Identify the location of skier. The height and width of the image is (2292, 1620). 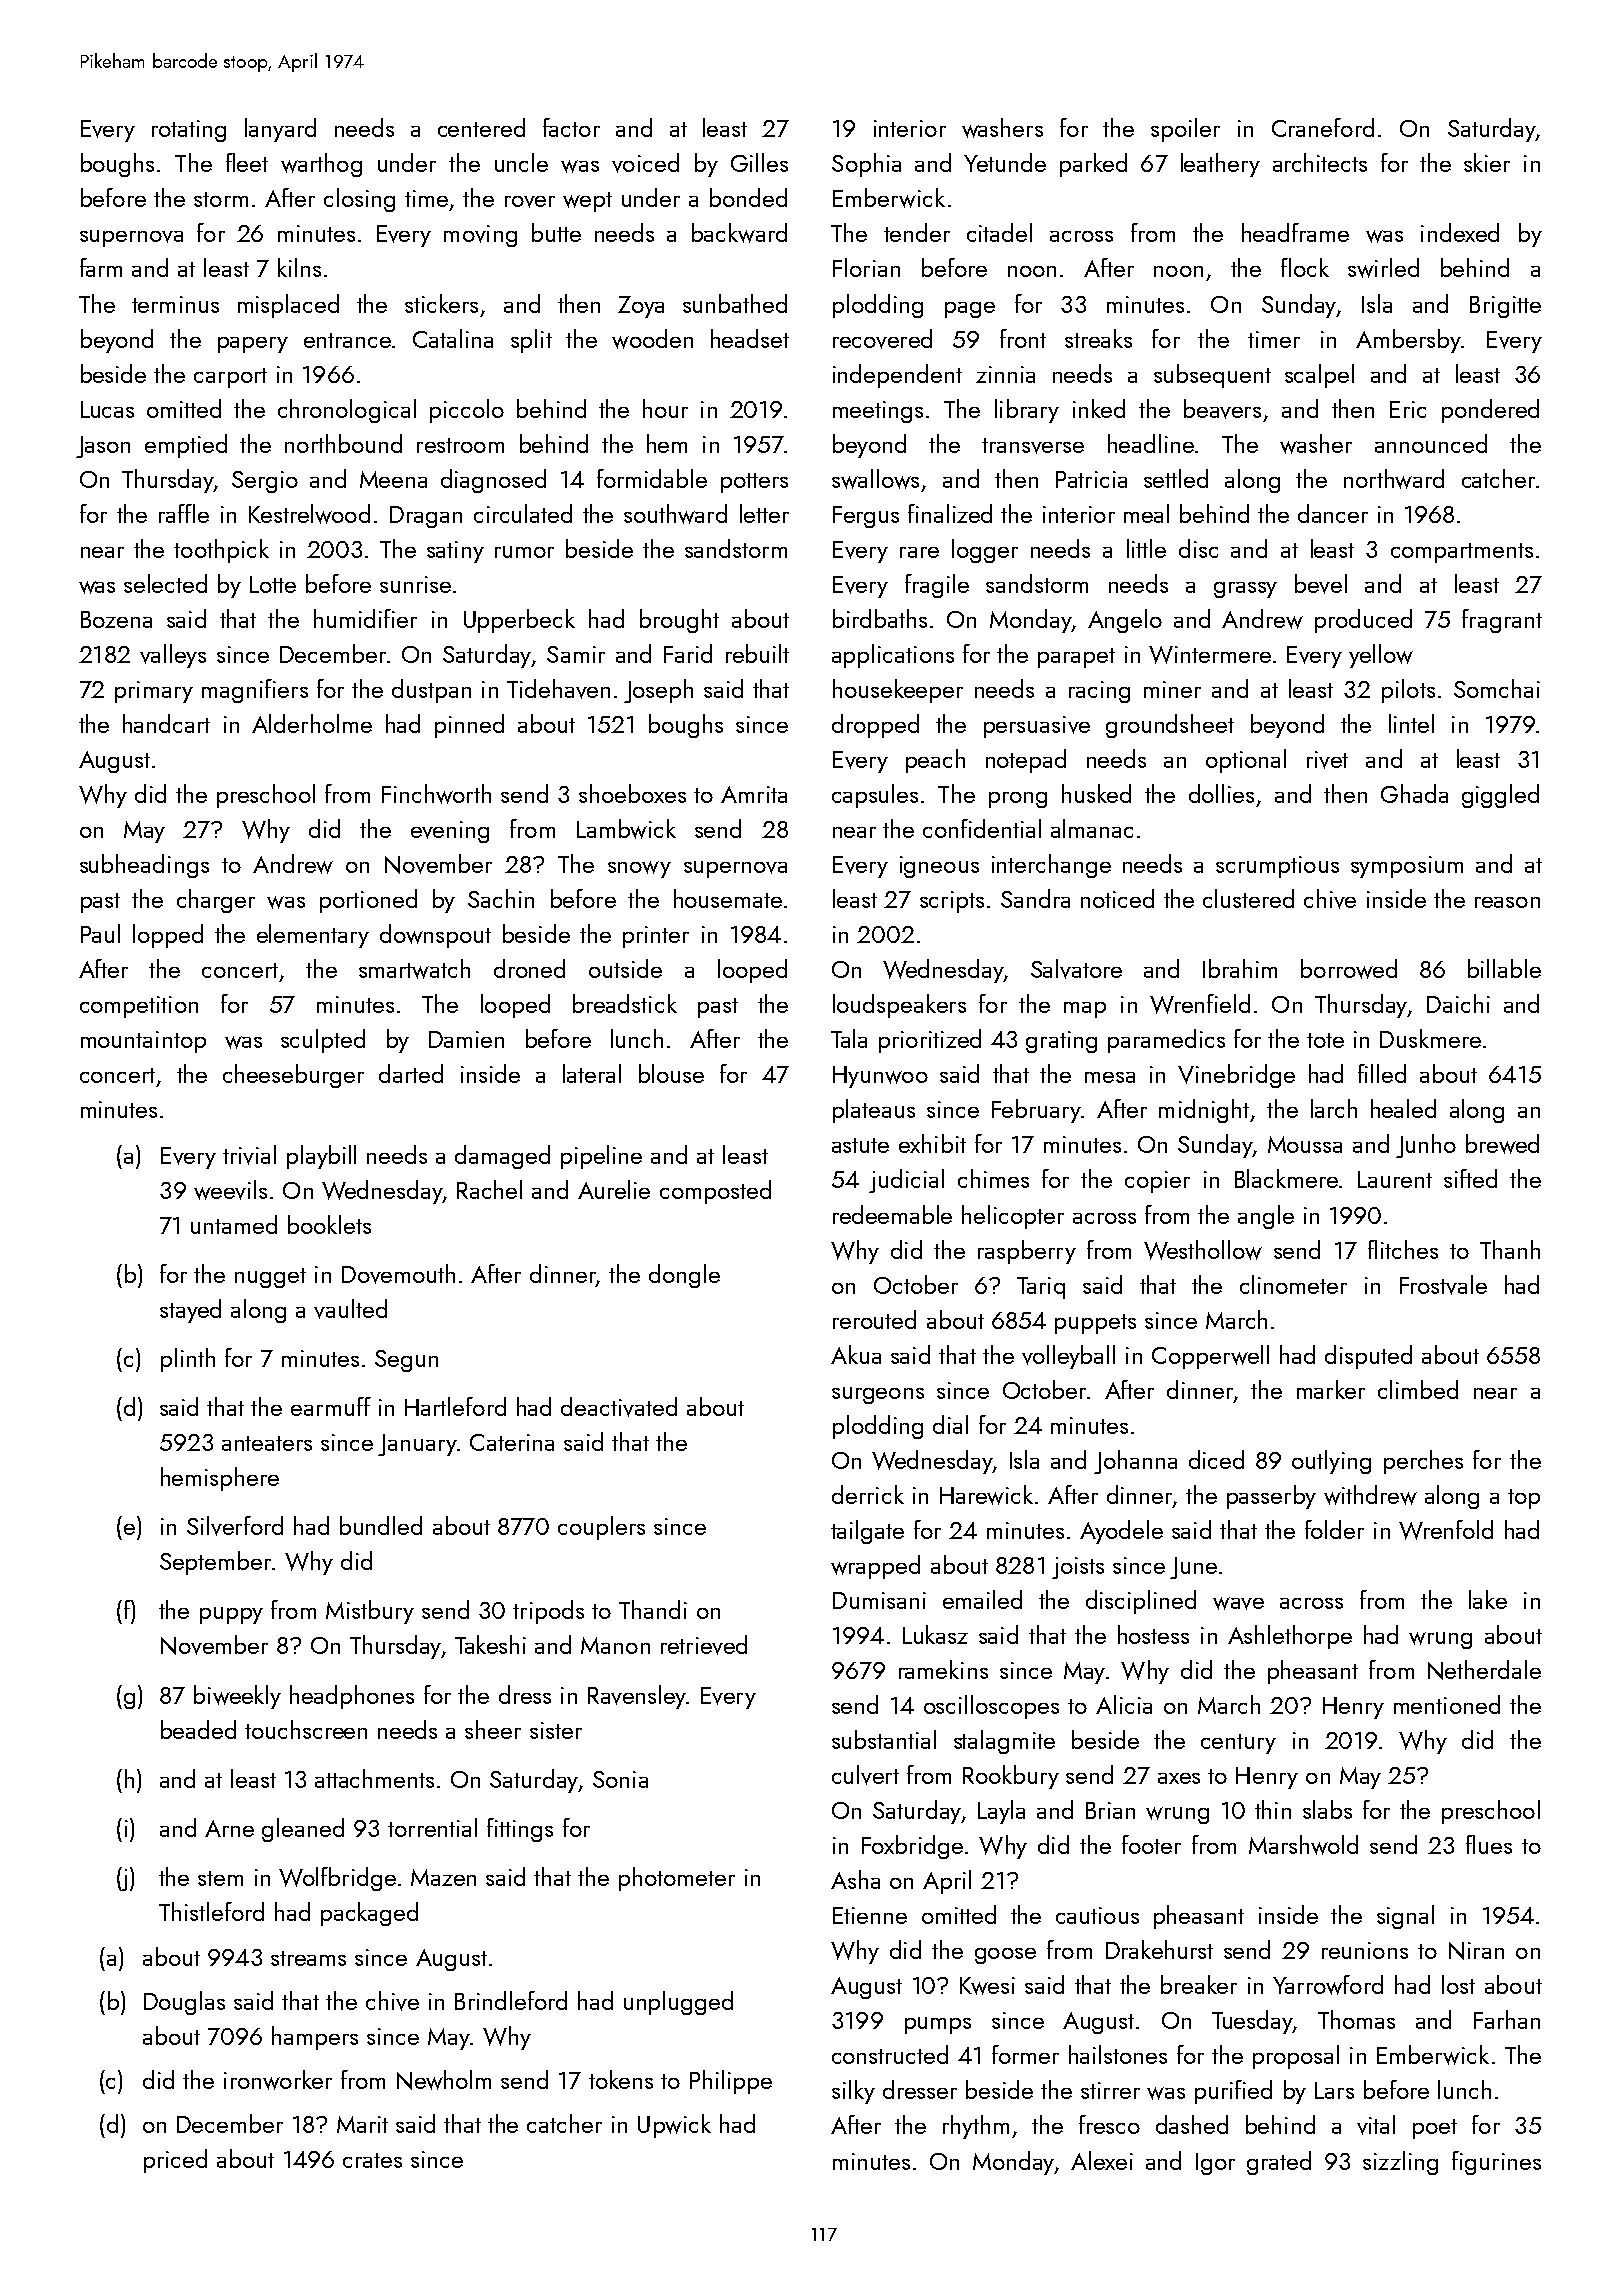
(1487, 162).
